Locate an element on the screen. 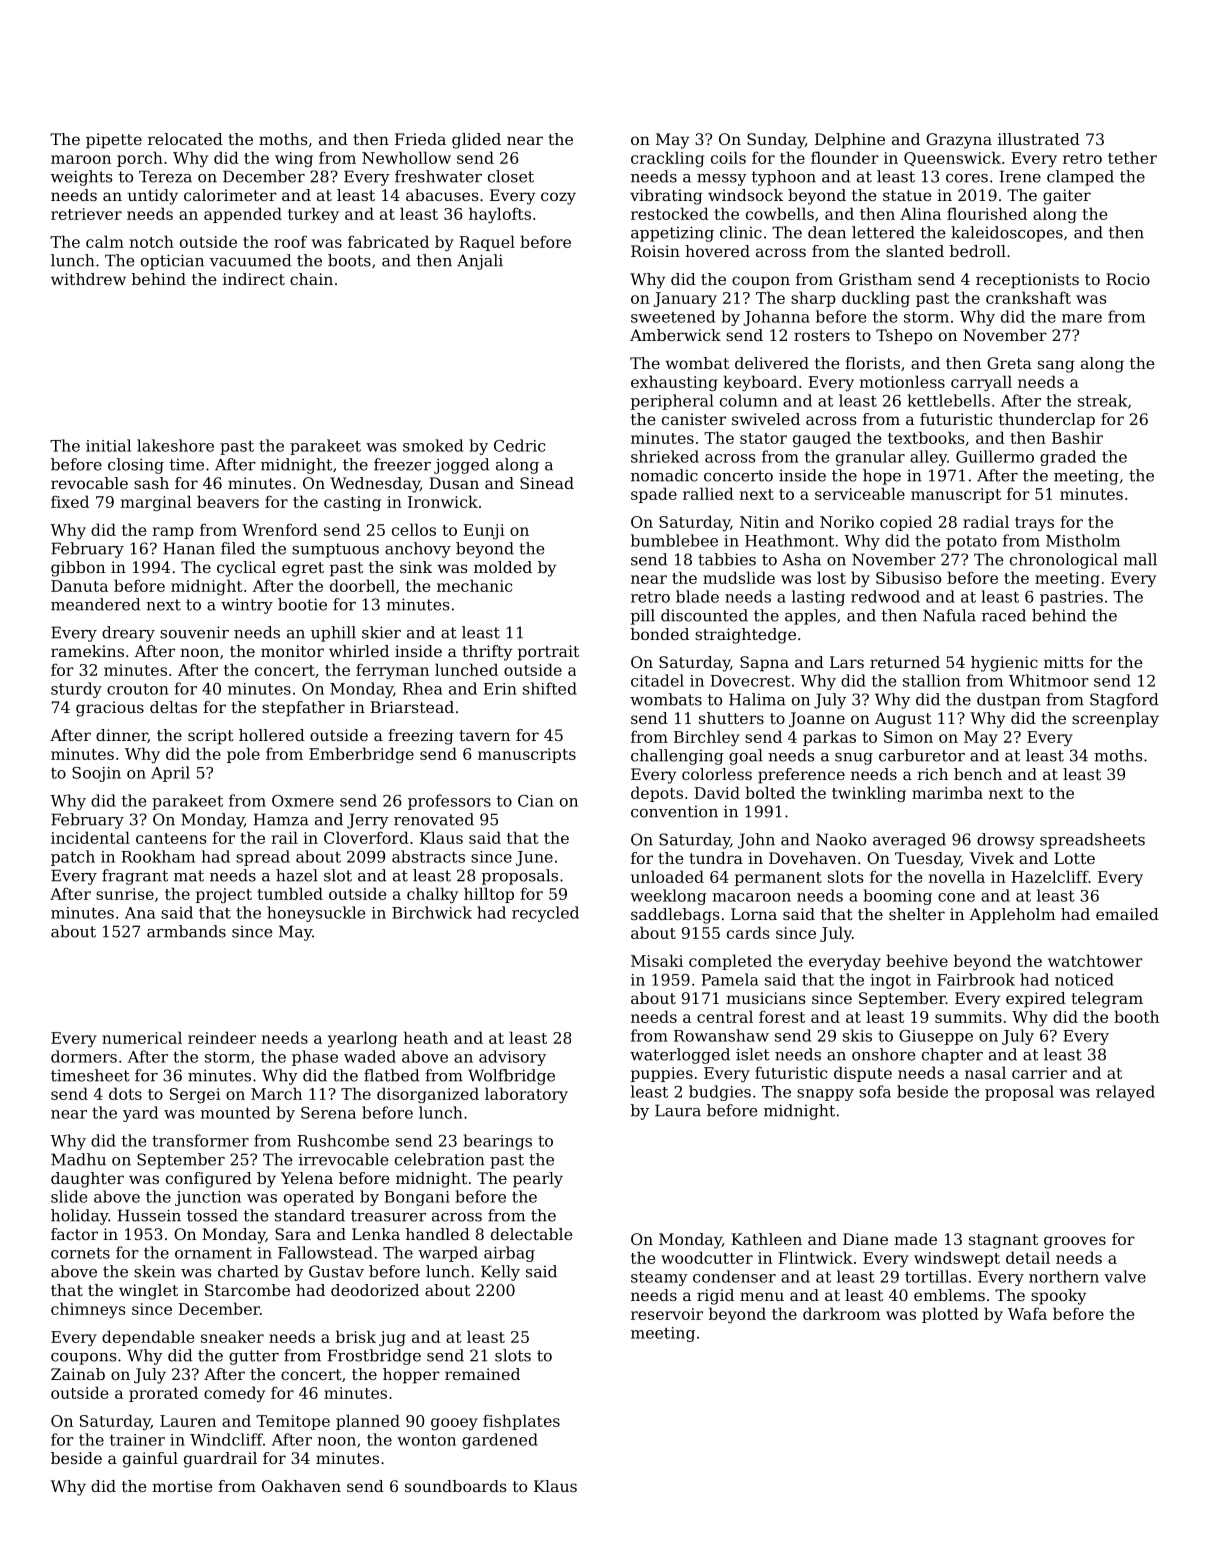 This screenshot has height=1567, width=1211. charted is located at coordinates (248, 1271).
